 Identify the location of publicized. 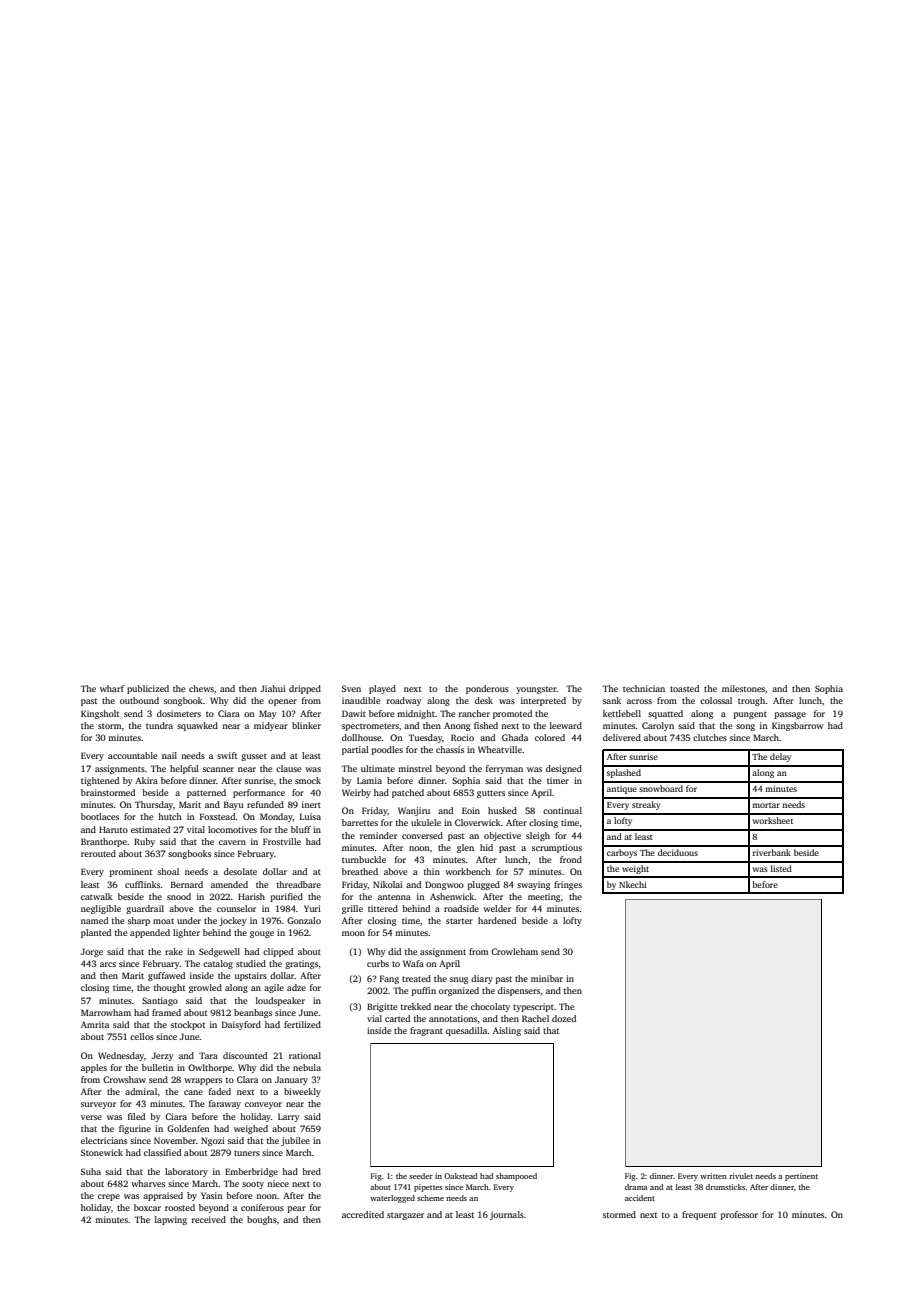
(148, 689).
